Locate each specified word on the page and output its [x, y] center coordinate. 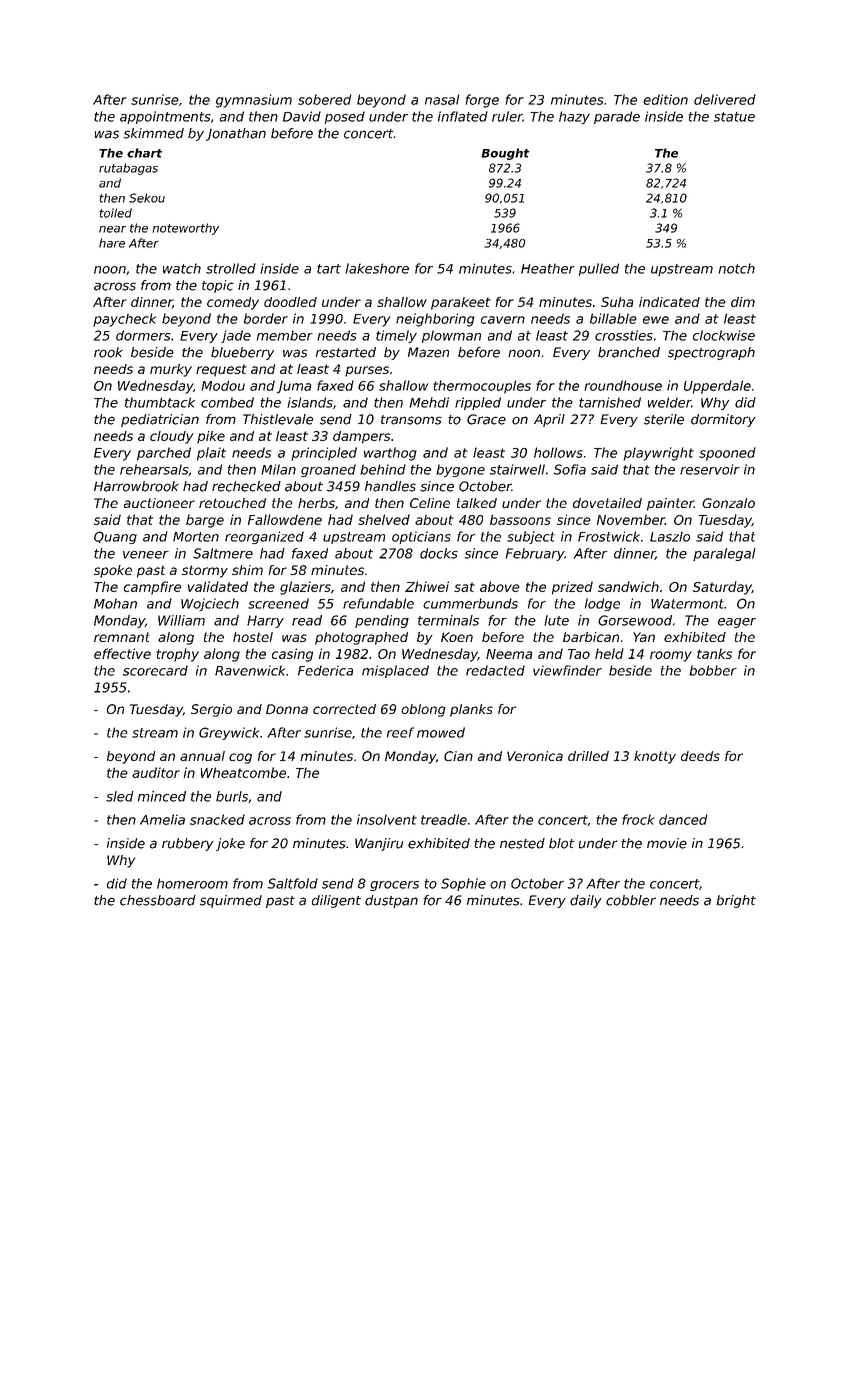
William [181, 620]
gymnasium [254, 101]
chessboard [158, 900]
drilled [588, 756]
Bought [505, 154]
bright [736, 901]
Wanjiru [379, 844]
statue [734, 117]
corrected [344, 709]
